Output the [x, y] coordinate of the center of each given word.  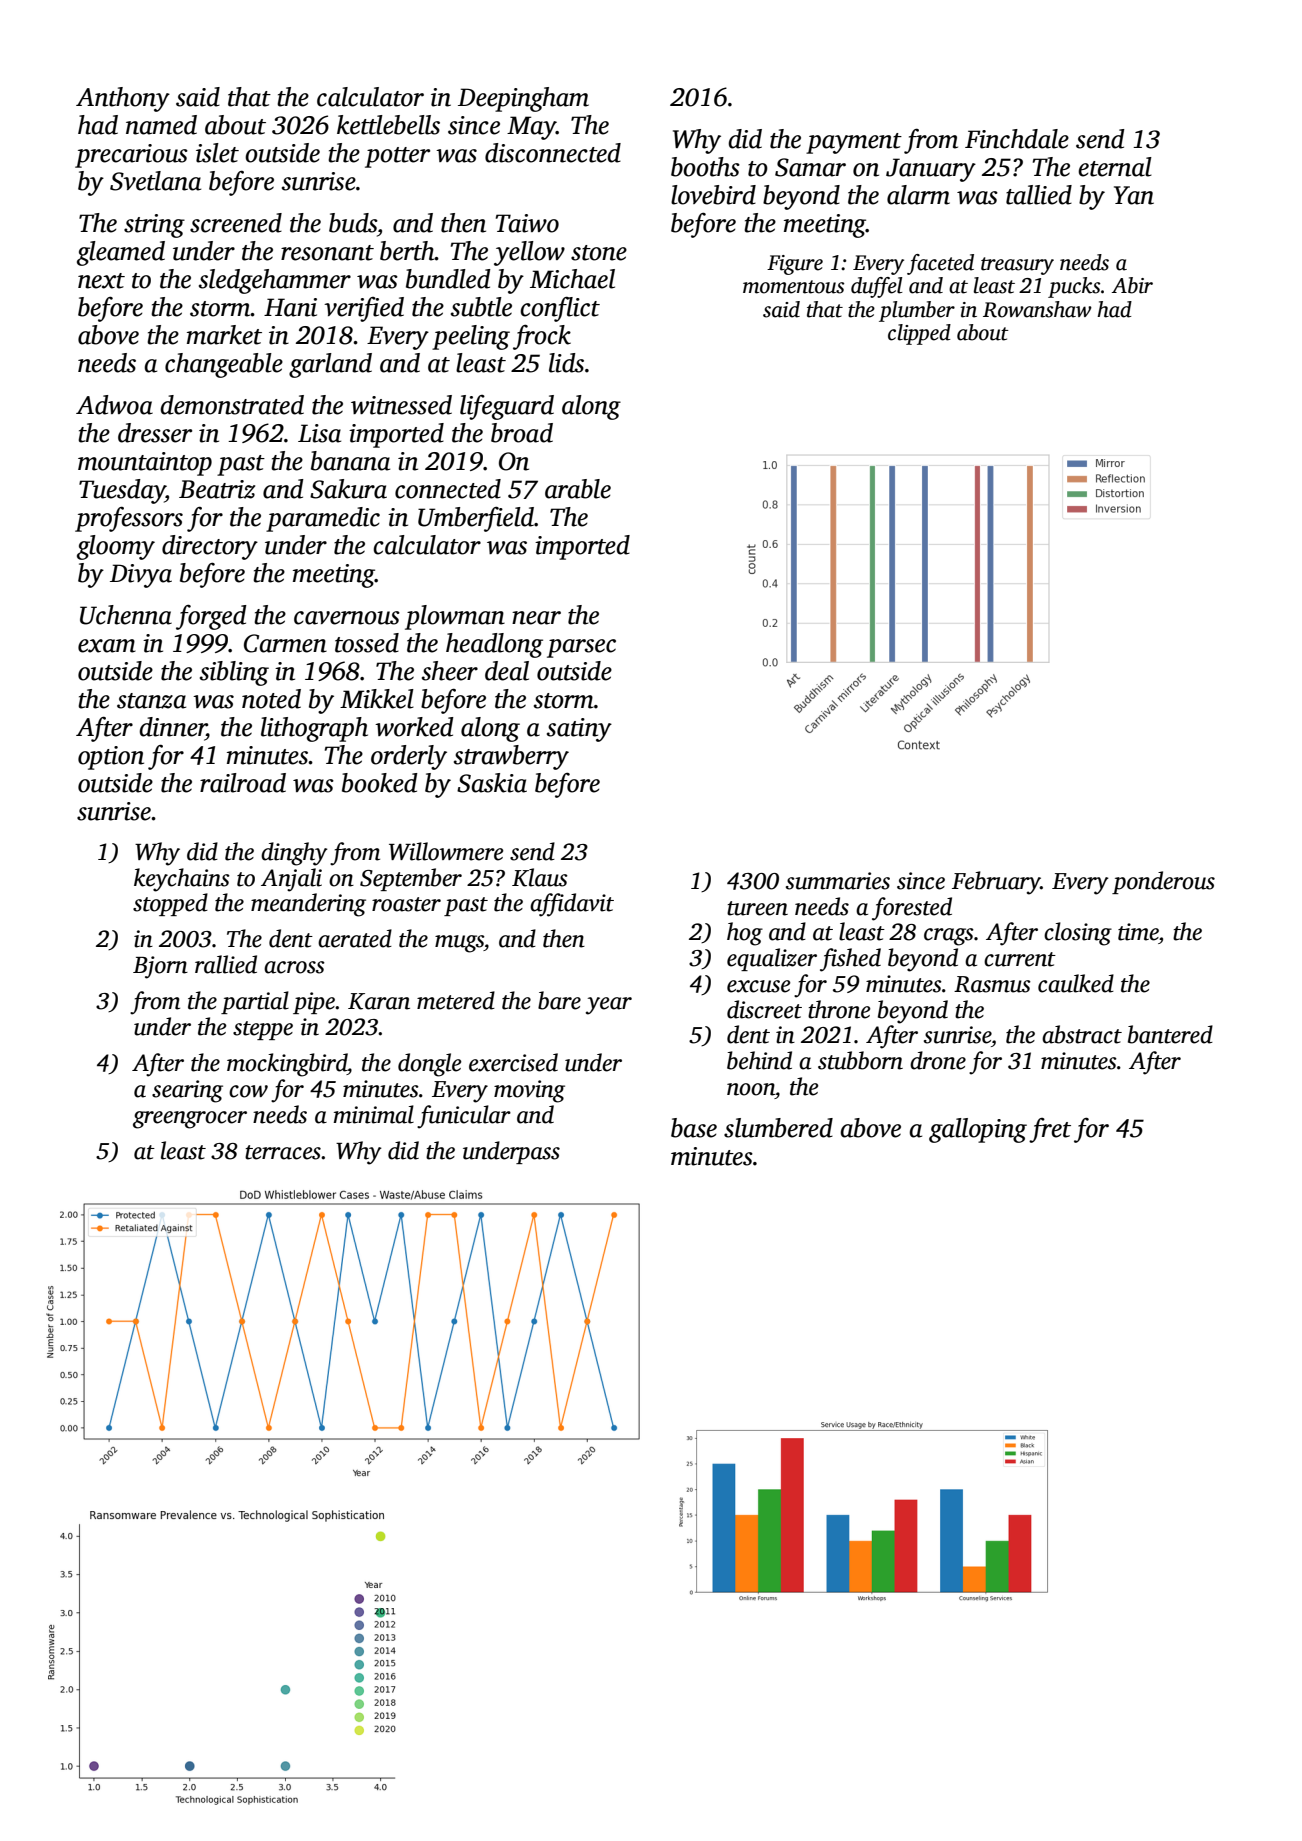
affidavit [572, 905]
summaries [838, 881]
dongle [430, 1065]
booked [380, 783]
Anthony [123, 99]
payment [854, 143]
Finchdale [1017, 139]
